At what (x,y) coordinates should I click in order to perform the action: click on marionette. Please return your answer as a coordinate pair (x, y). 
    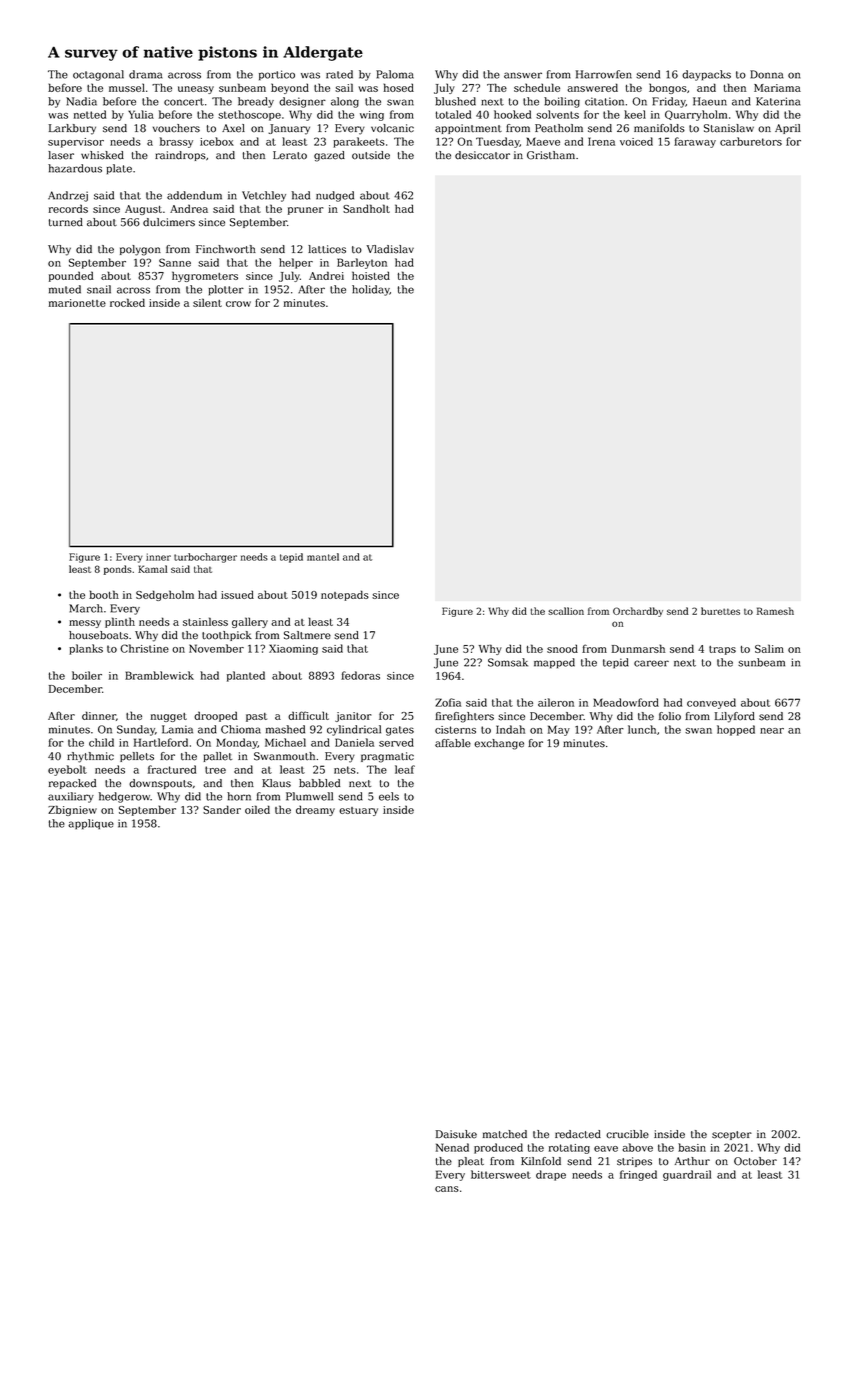
    Looking at the image, I should click on (77, 303).
